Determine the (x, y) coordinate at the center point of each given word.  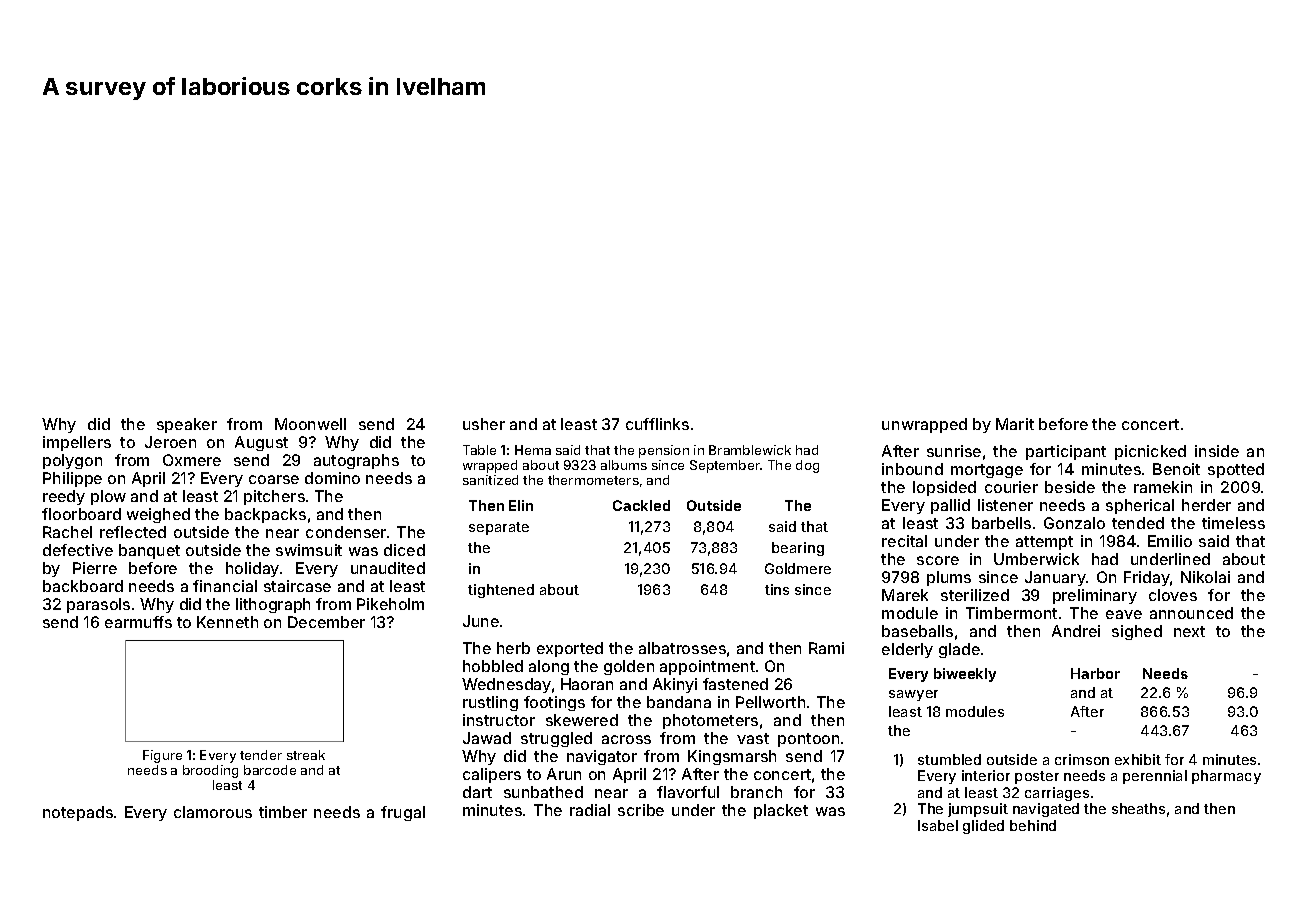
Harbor (1095, 673)
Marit (1015, 424)
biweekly (965, 675)
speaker (187, 425)
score (938, 560)
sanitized (490, 480)
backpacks (265, 515)
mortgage (987, 471)
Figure (162, 756)
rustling (490, 703)
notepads (78, 813)
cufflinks (657, 424)
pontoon (808, 740)
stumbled (949, 759)
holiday (252, 569)
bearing (798, 549)
